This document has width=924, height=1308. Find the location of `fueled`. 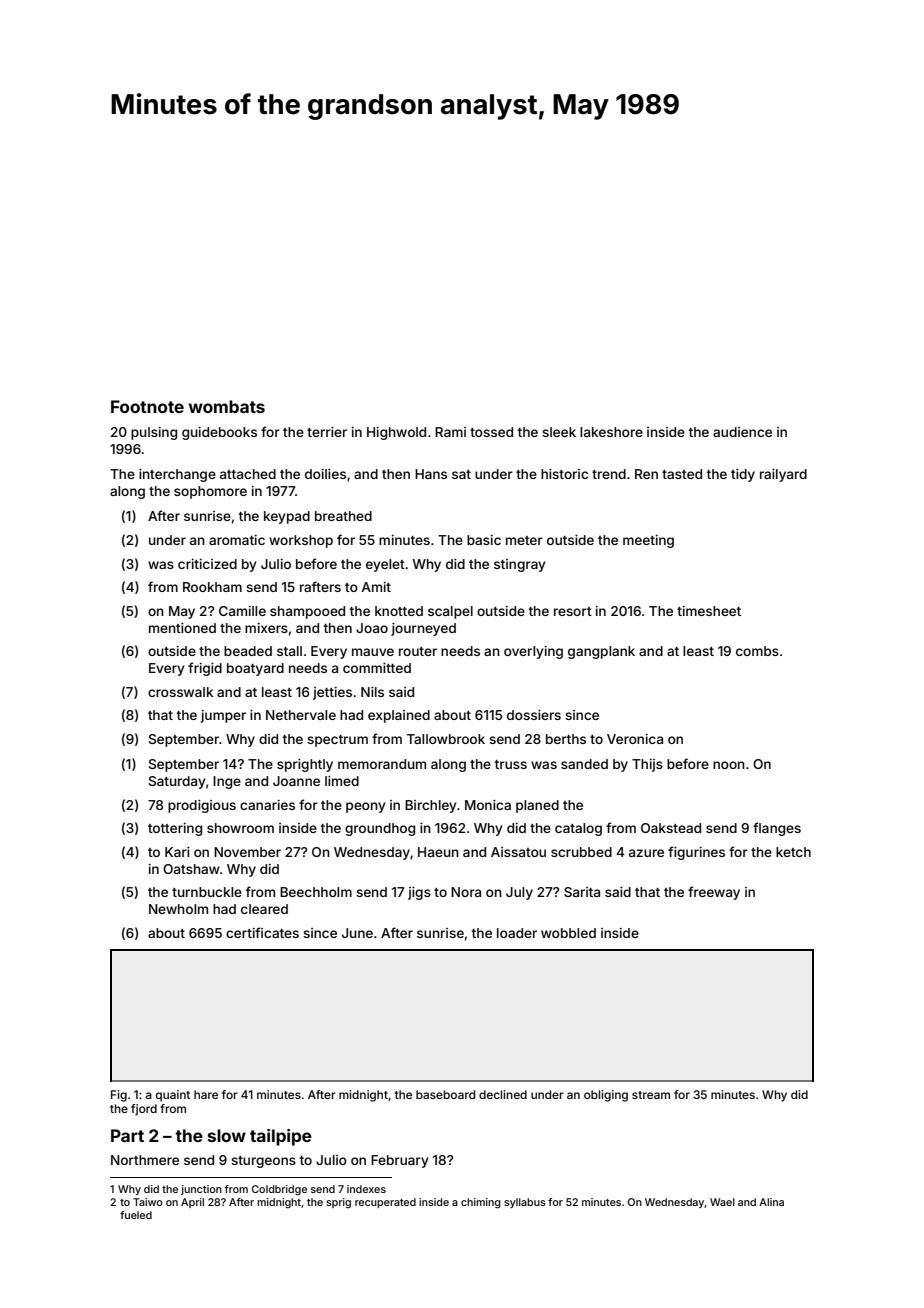

fueled is located at coordinates (136, 1215).
